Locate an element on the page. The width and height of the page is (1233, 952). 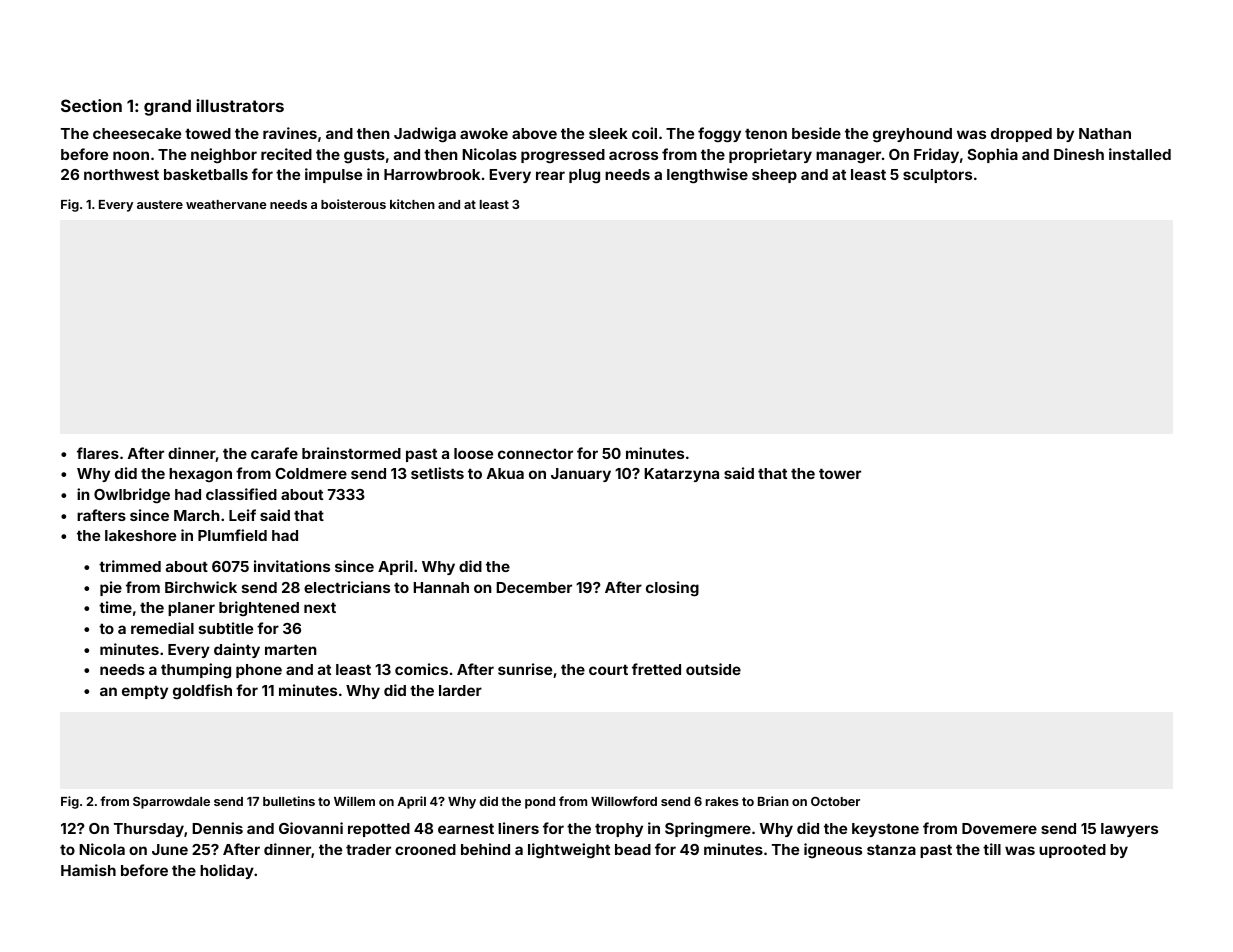
Jadwiga is located at coordinates (425, 135).
